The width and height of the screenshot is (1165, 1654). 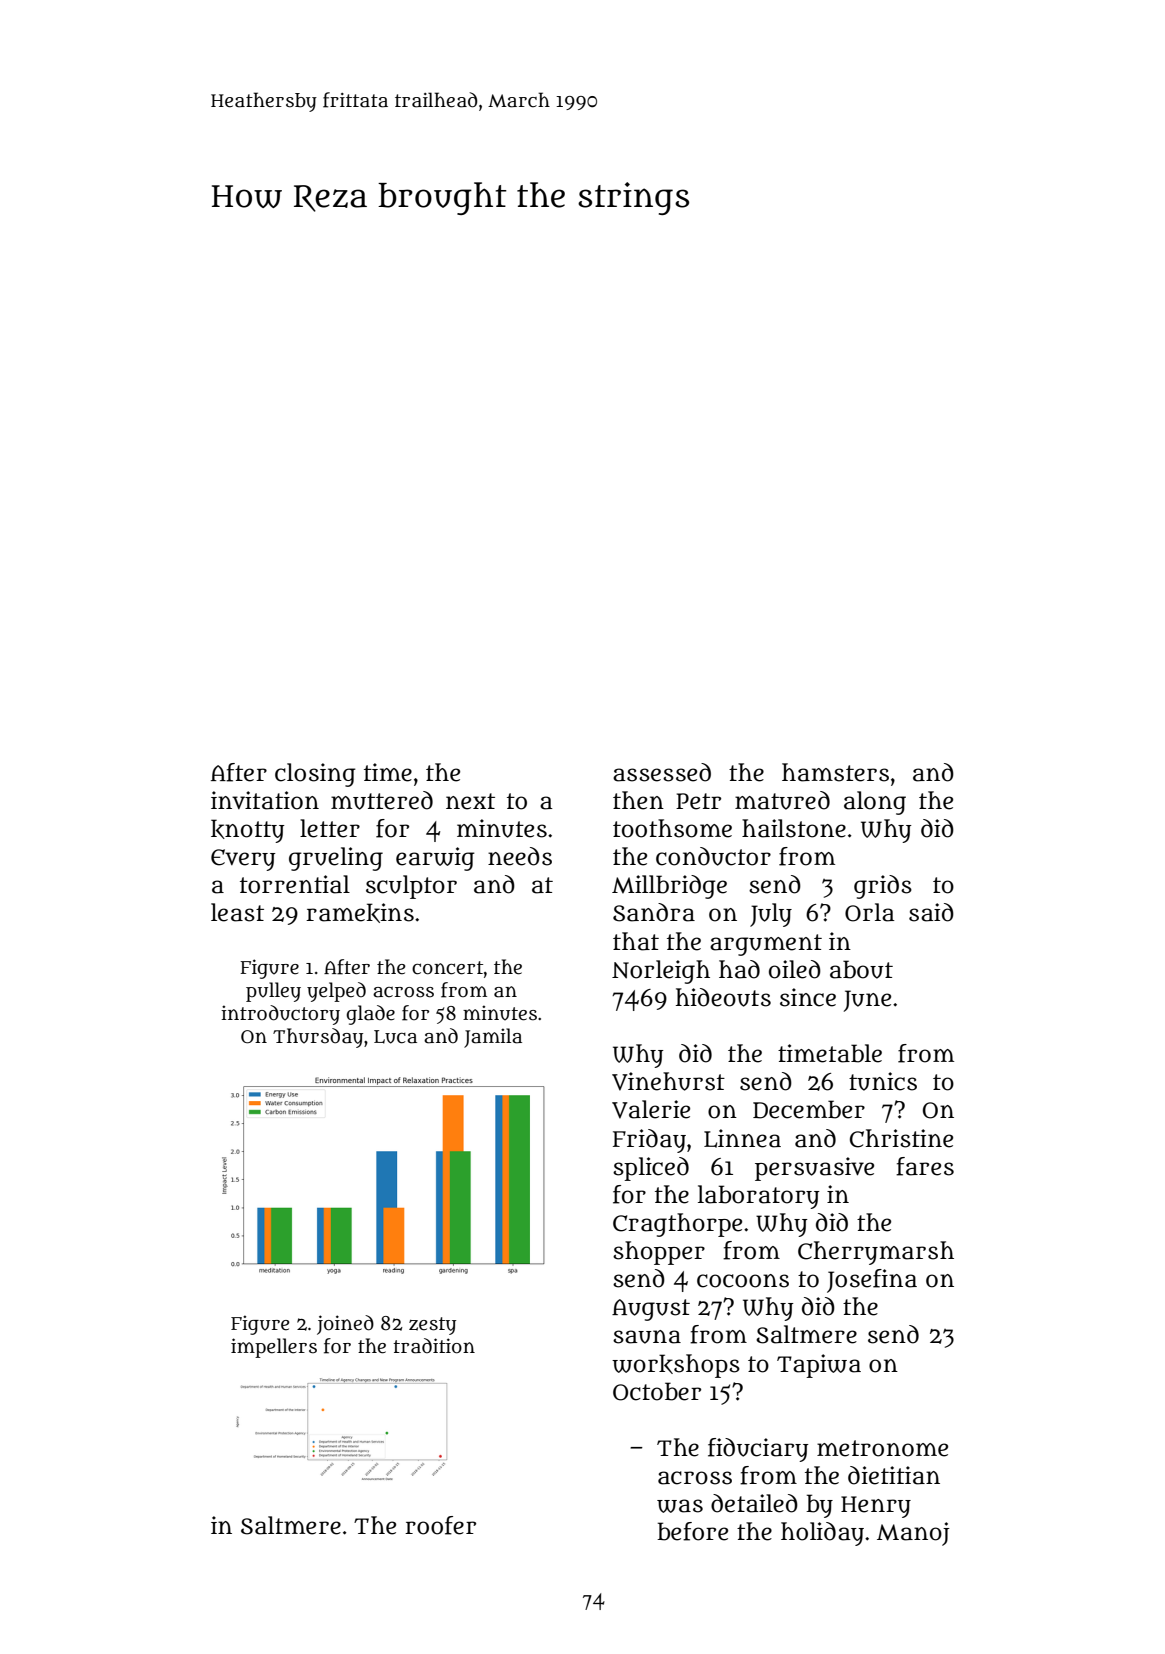 I want to click on Linnea, so click(x=742, y=1138).
